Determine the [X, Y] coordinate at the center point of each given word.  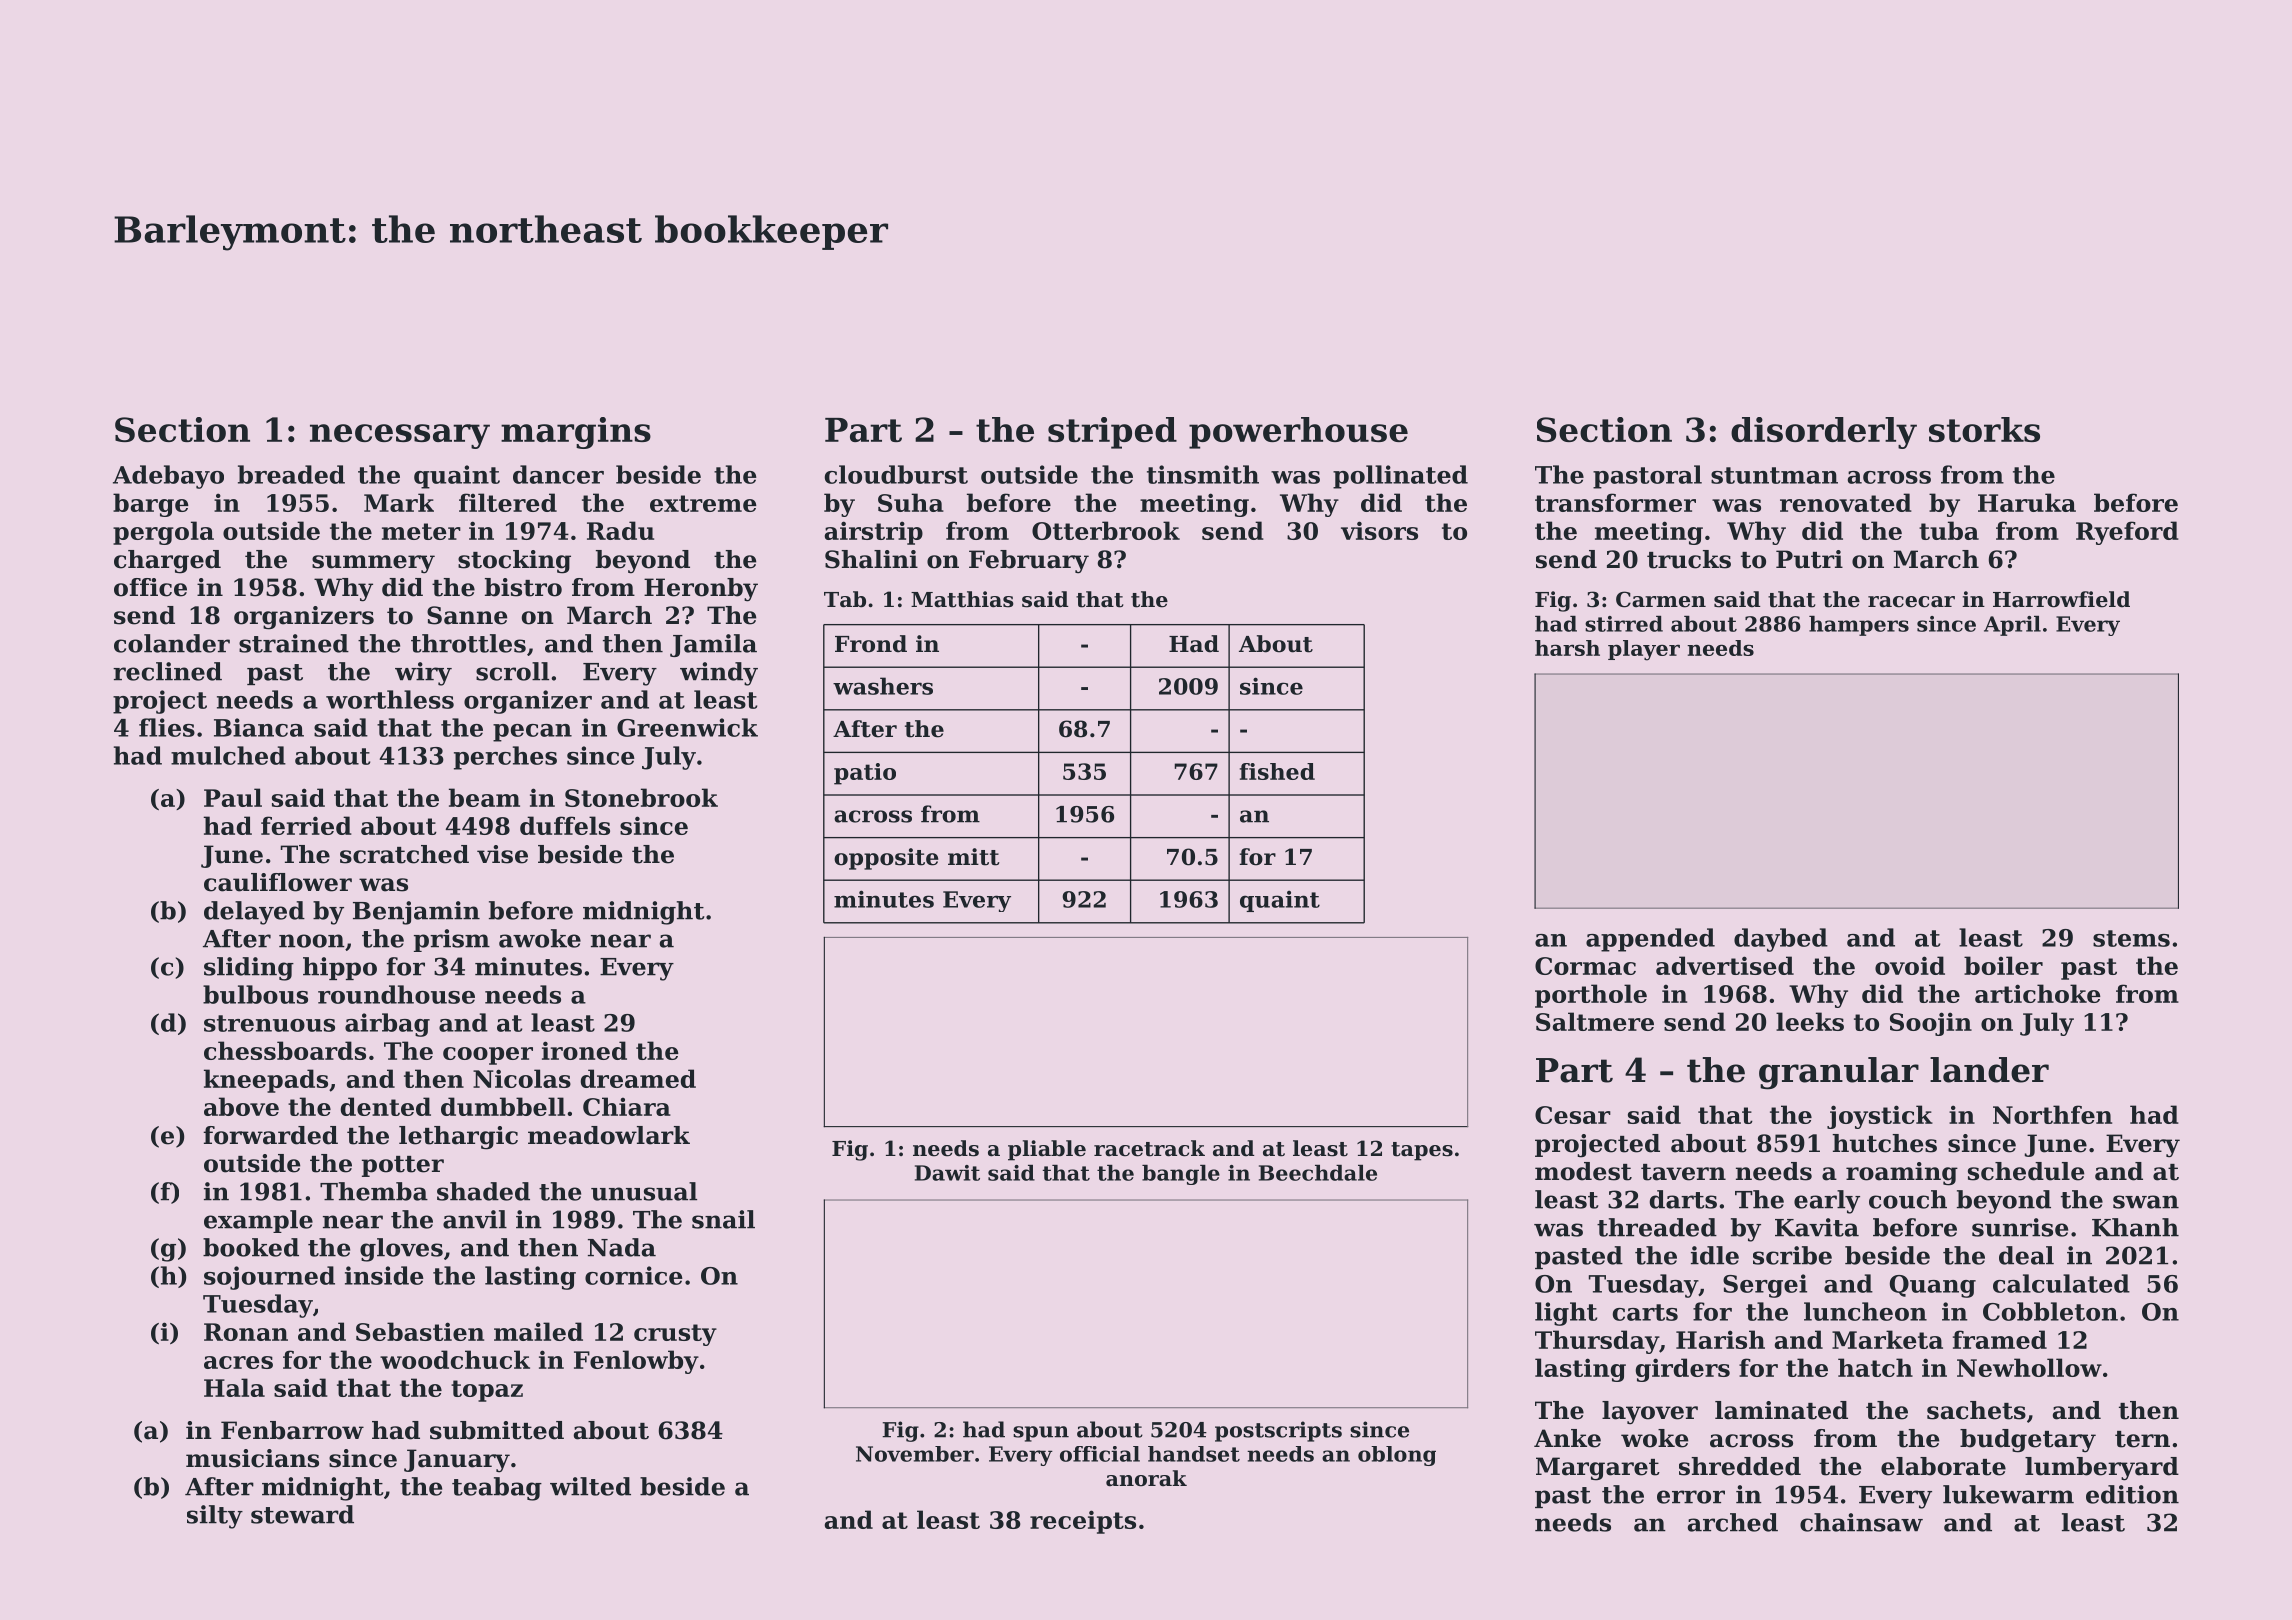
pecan [532, 733]
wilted [590, 1486]
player [1644, 650]
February [1029, 562]
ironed [584, 1050]
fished [1277, 771]
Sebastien [420, 1331]
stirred [1624, 624]
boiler [2003, 965]
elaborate [1943, 1466]
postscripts [1278, 1431]
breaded [291, 474]
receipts [1083, 1522]
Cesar [1573, 1115]
